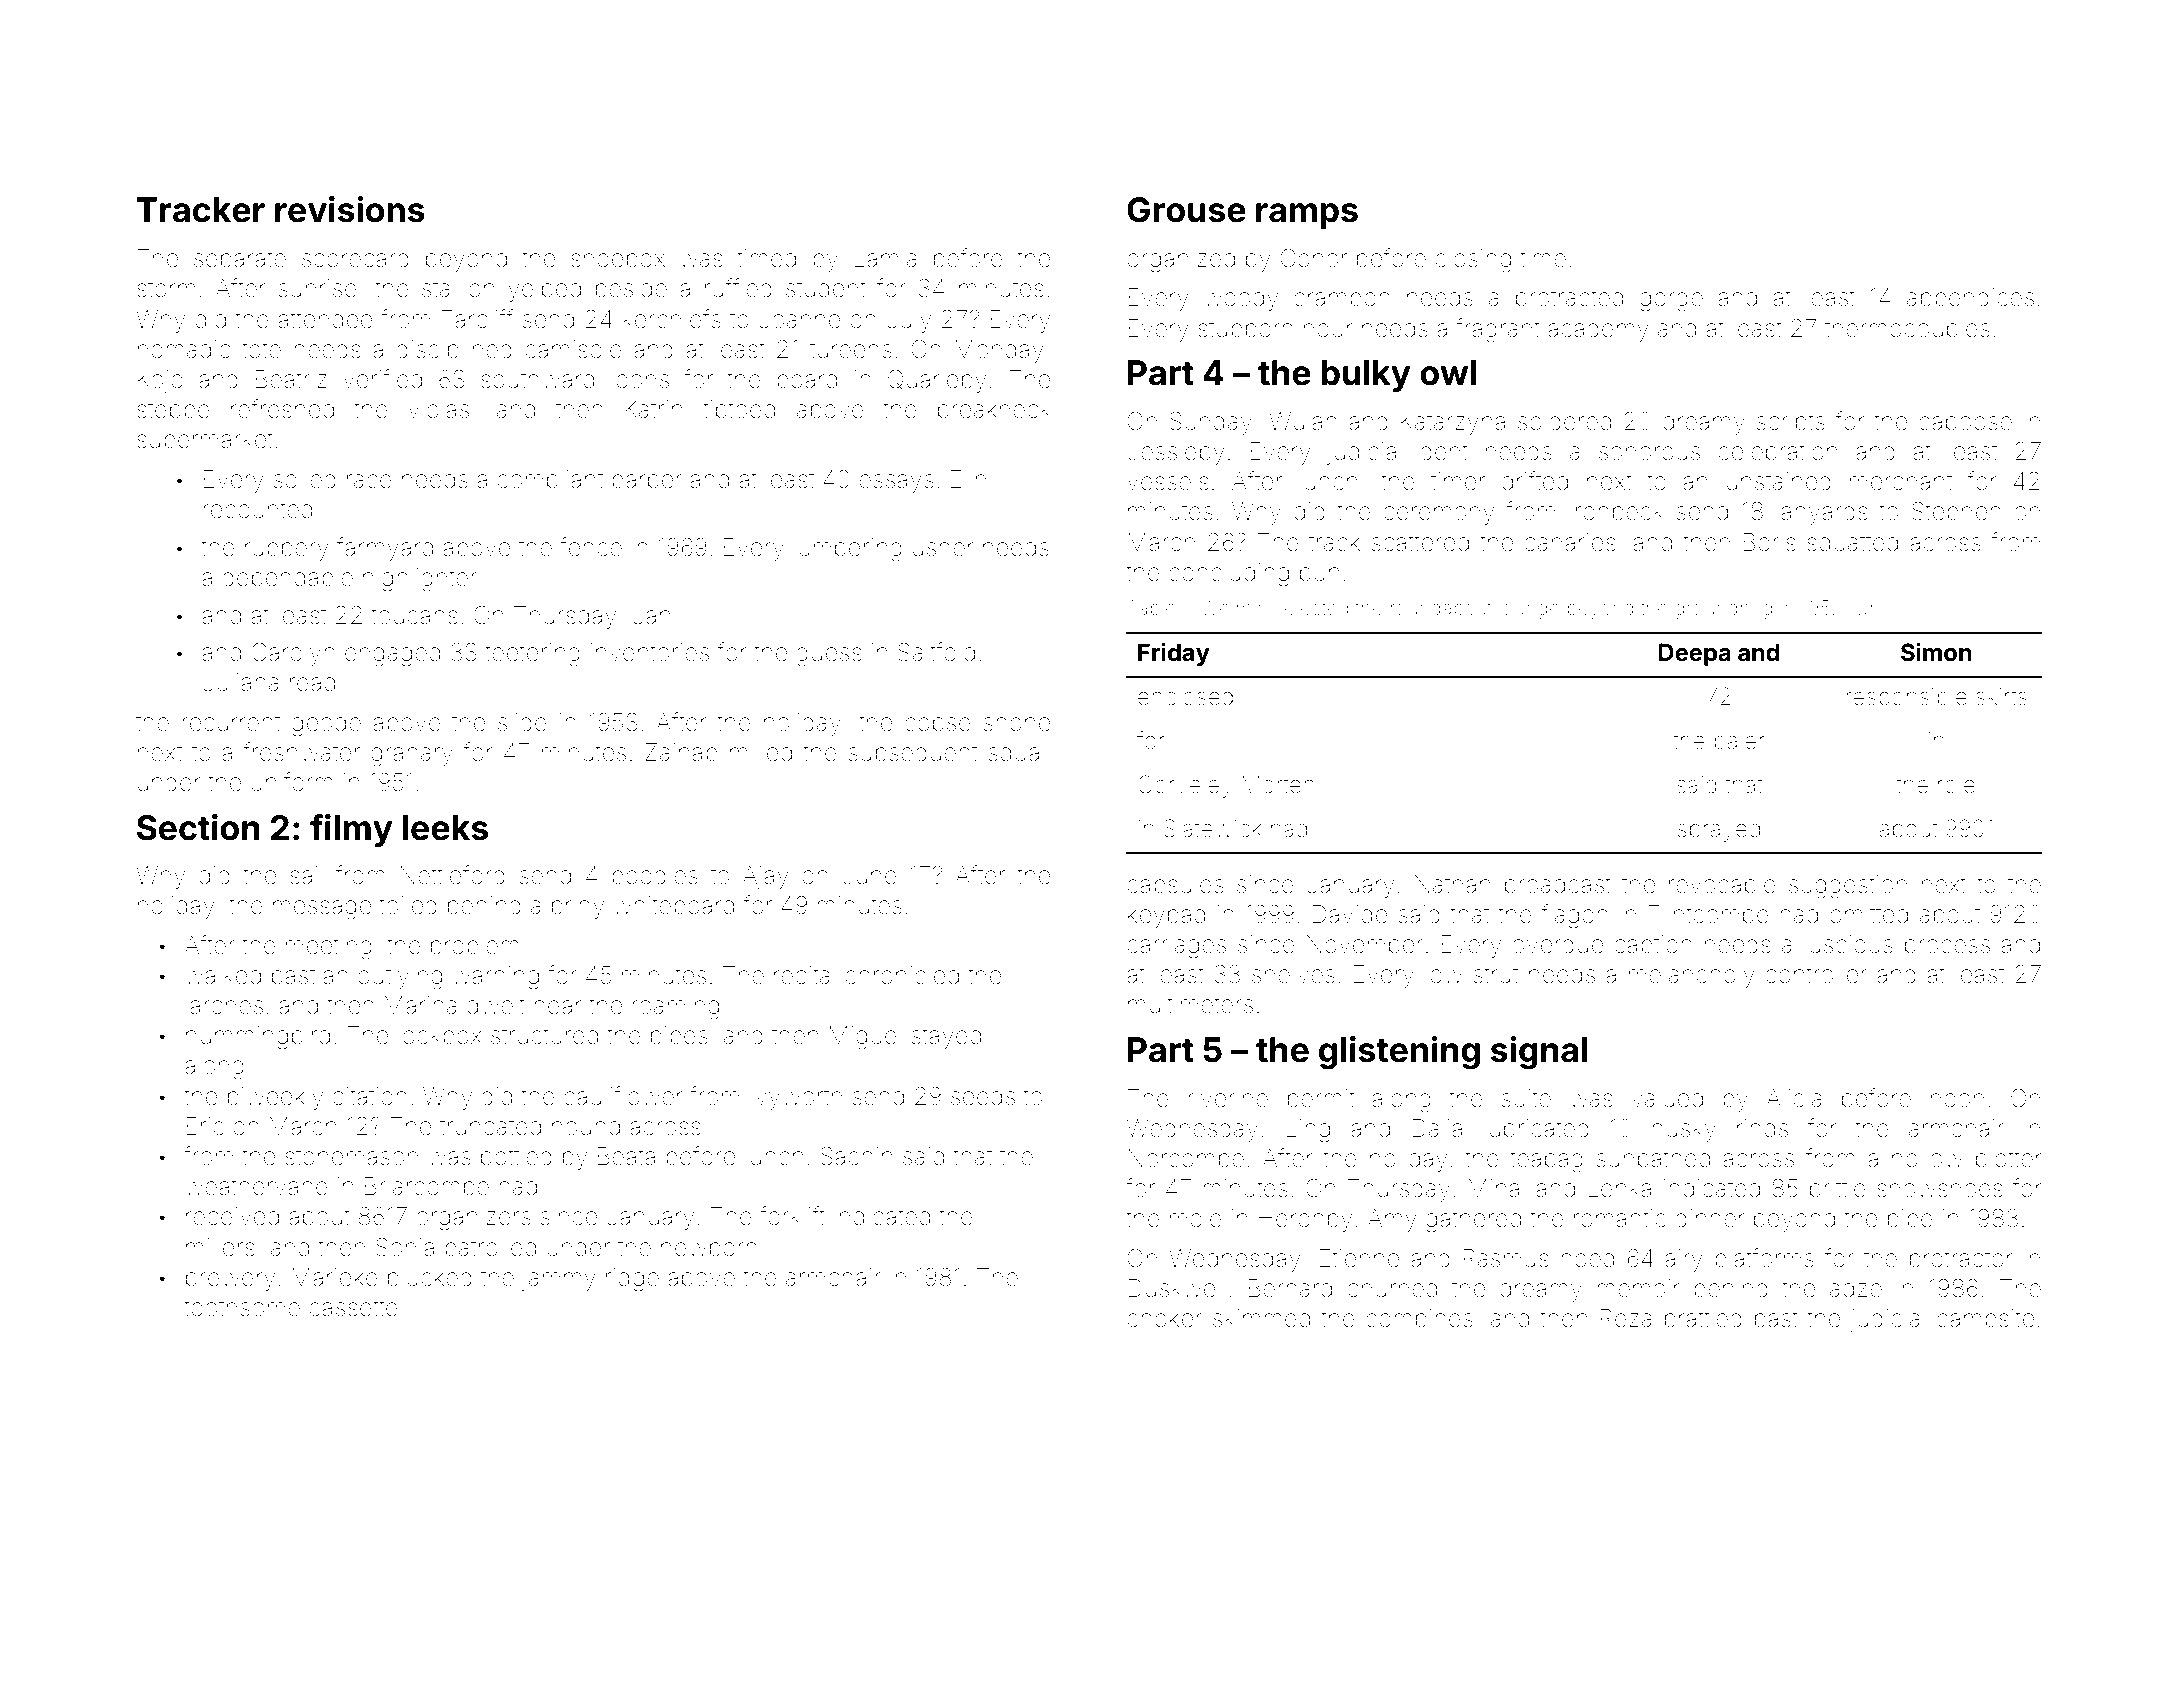 Image resolution: width=2178 pixels, height=1683 pixels. I want to click on ramps, so click(1307, 216).
